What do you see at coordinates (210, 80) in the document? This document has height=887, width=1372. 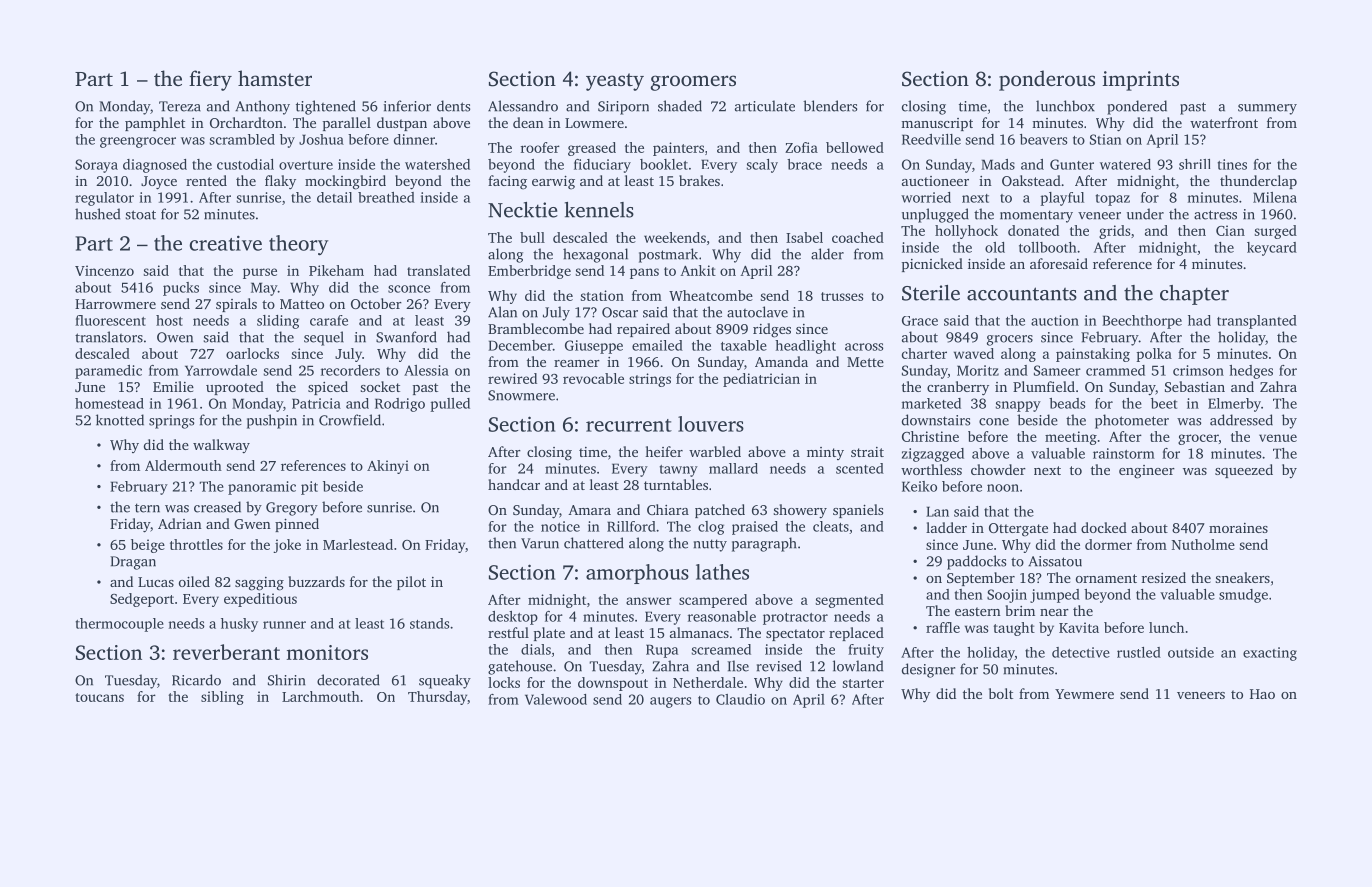 I see `fiery` at bounding box center [210, 80].
